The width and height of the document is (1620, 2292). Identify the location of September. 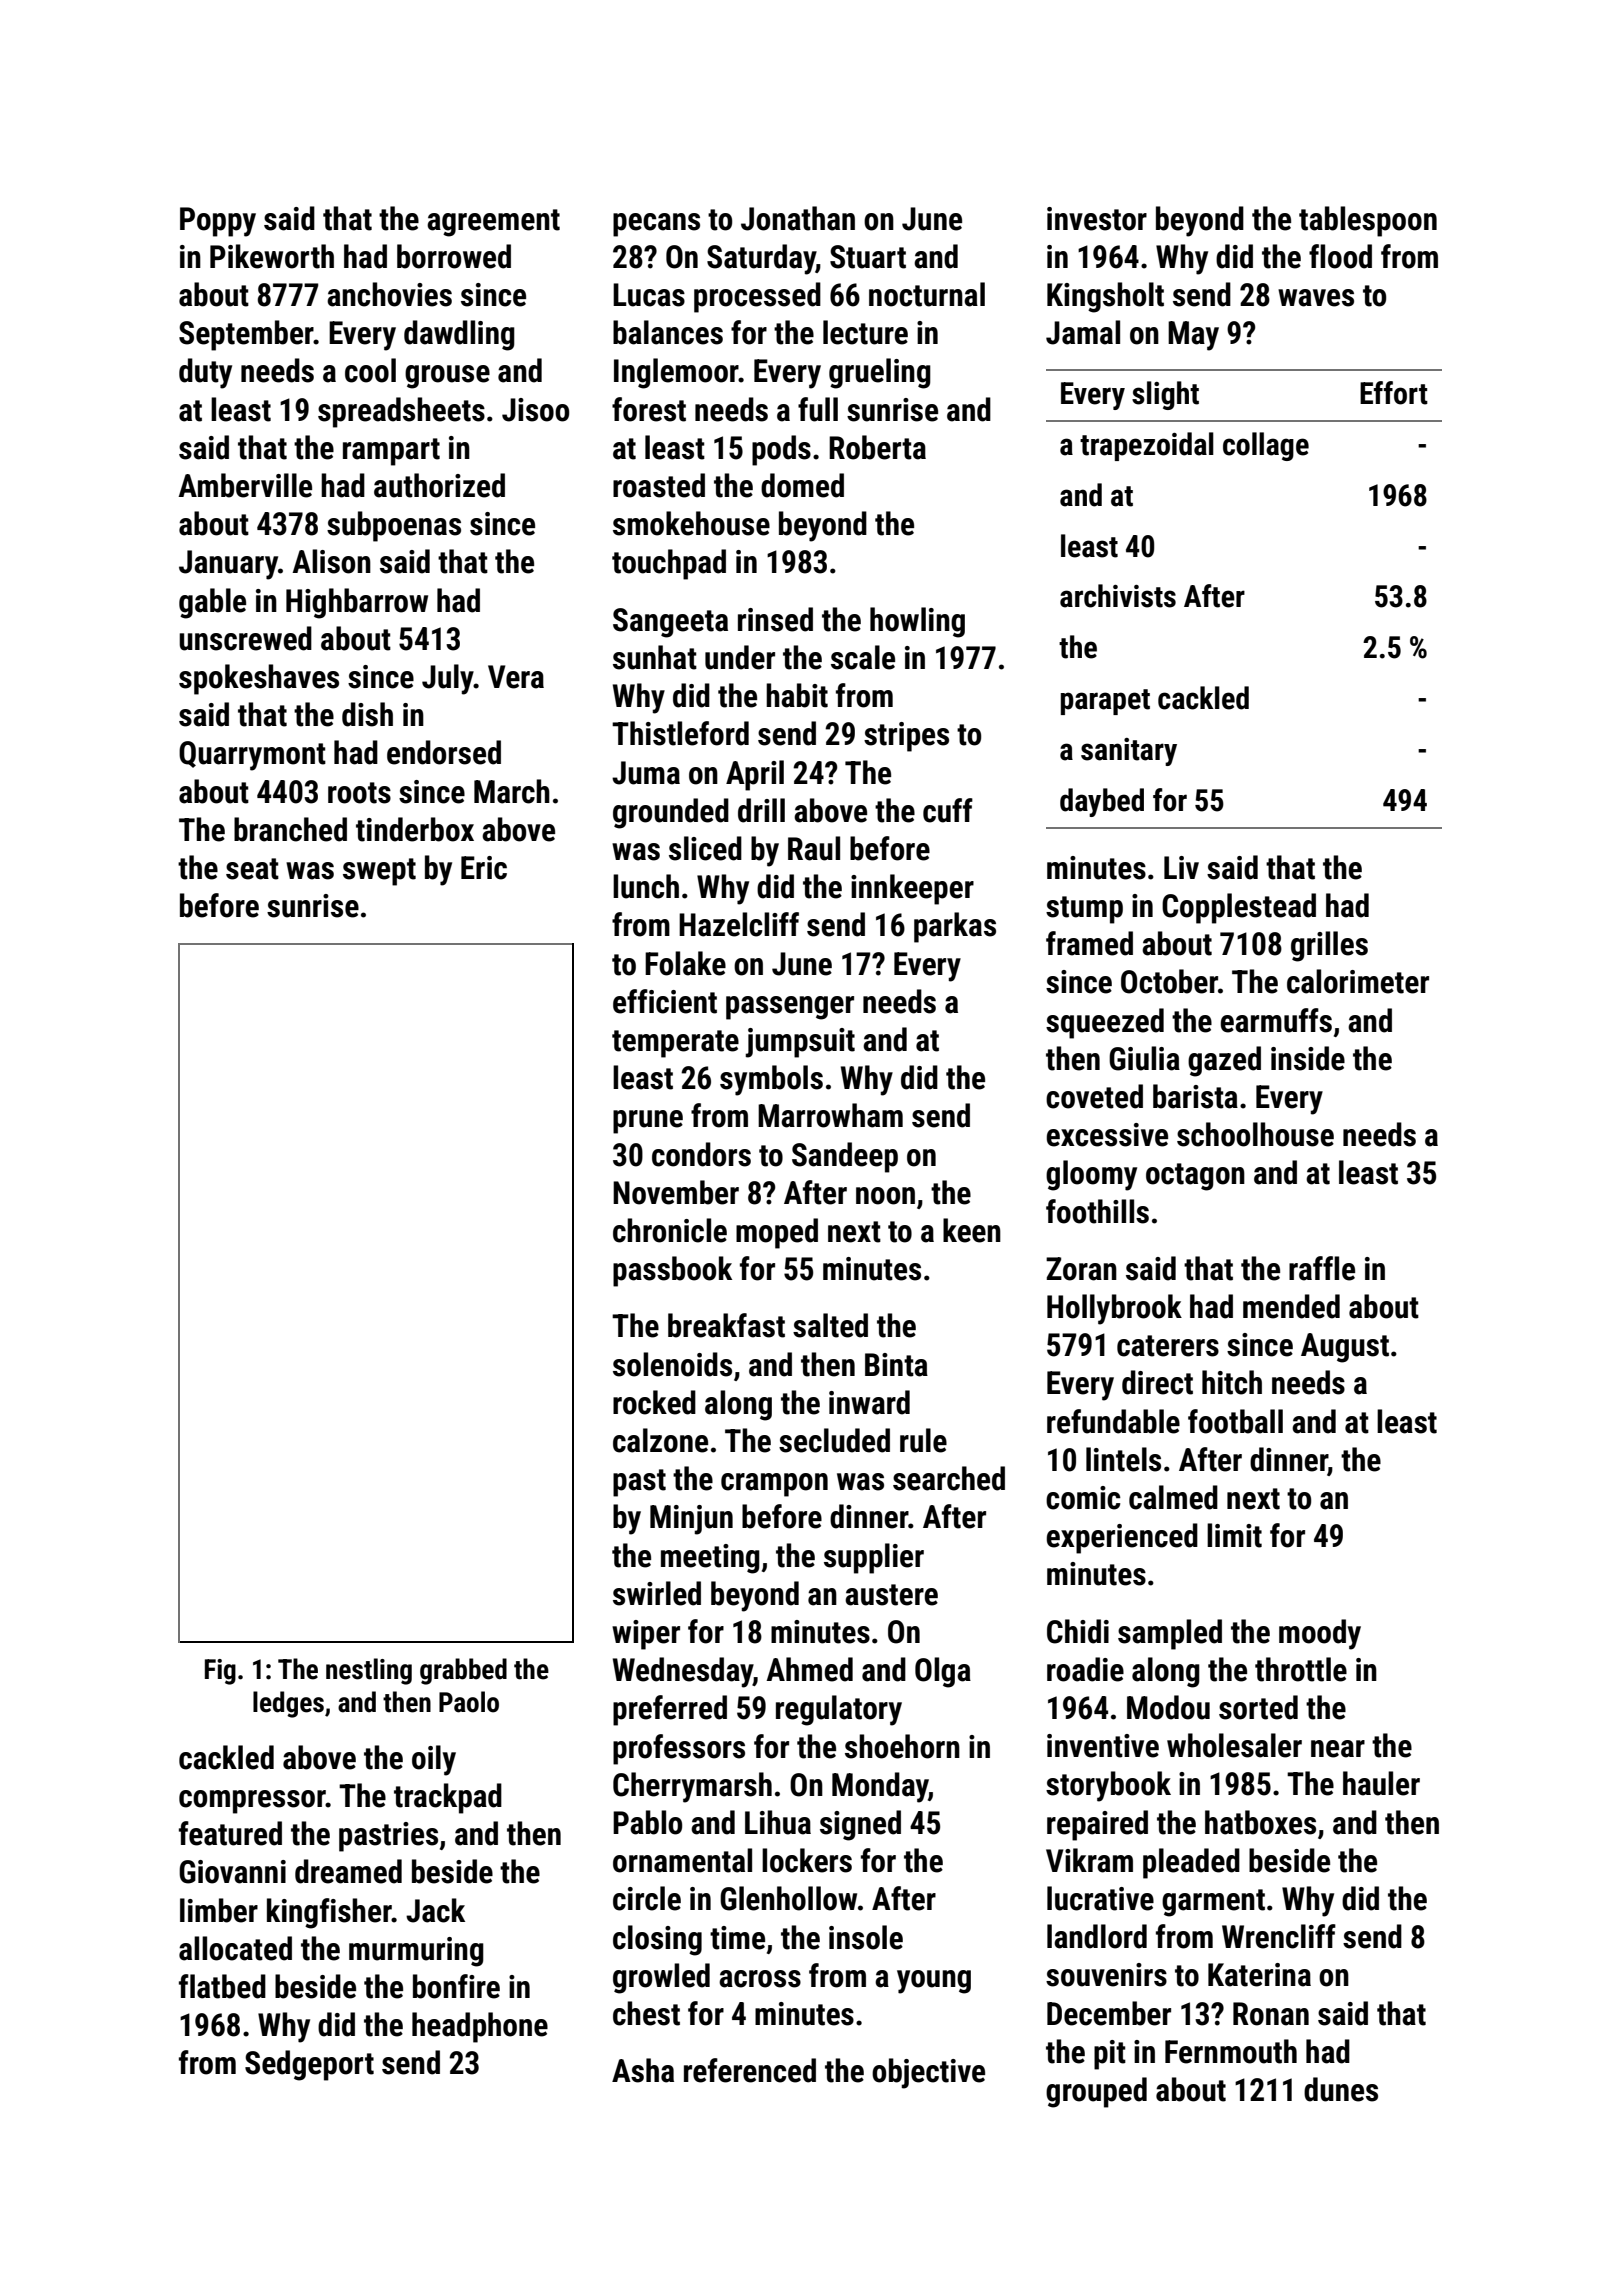
(246, 335).
